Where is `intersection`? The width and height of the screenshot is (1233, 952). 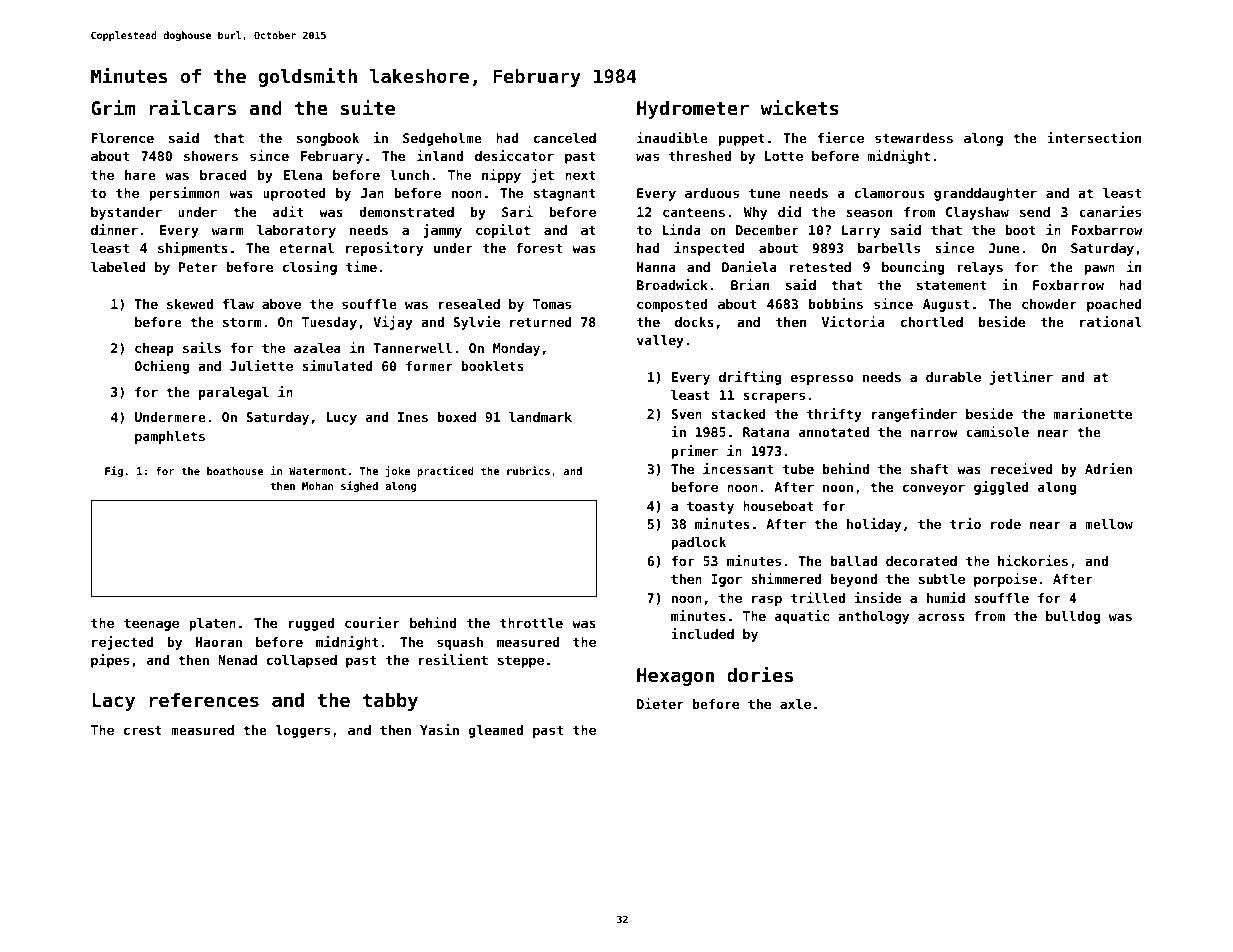
intersection is located at coordinates (1094, 137).
